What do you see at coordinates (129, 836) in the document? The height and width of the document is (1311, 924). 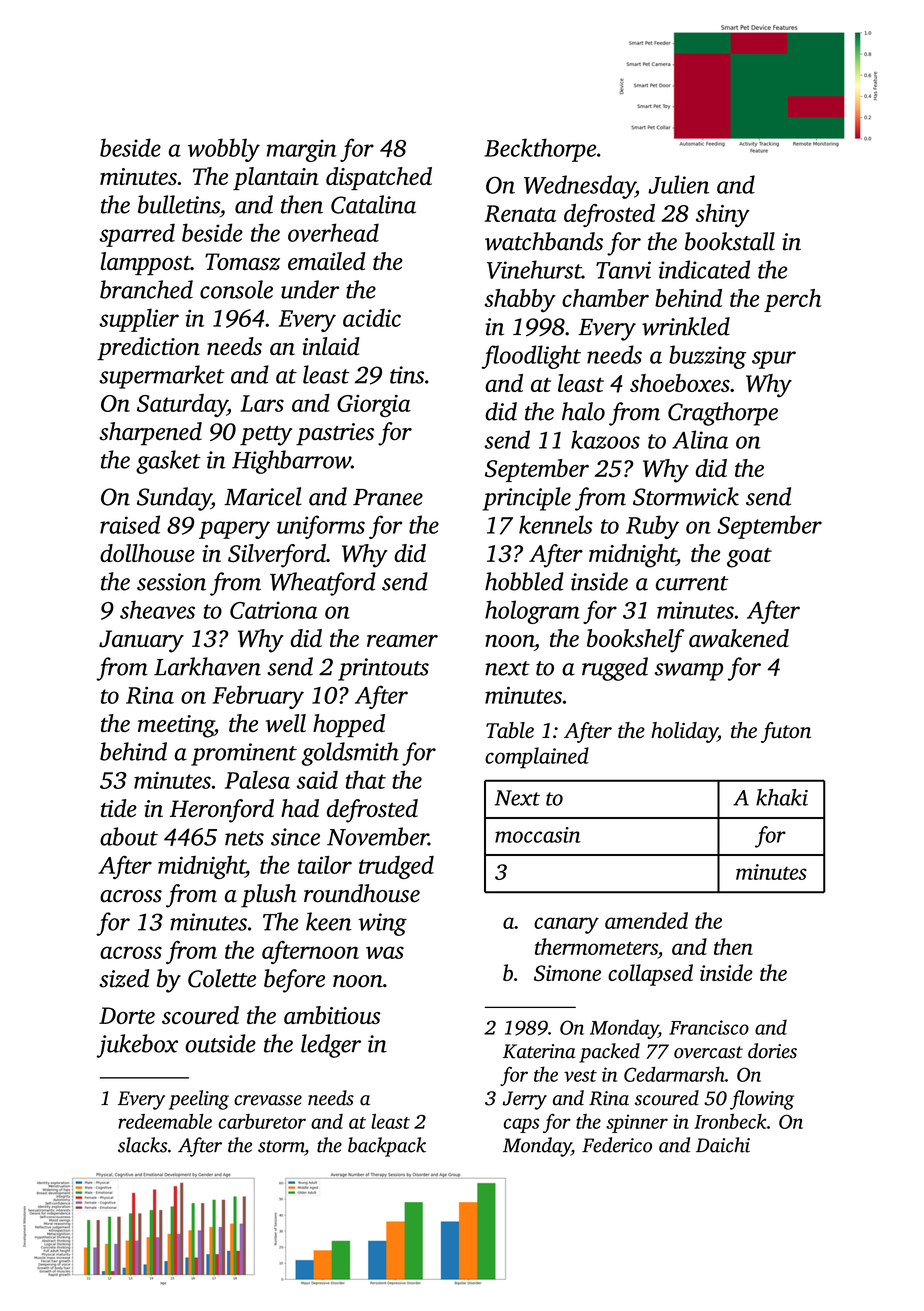 I see `about` at bounding box center [129, 836].
